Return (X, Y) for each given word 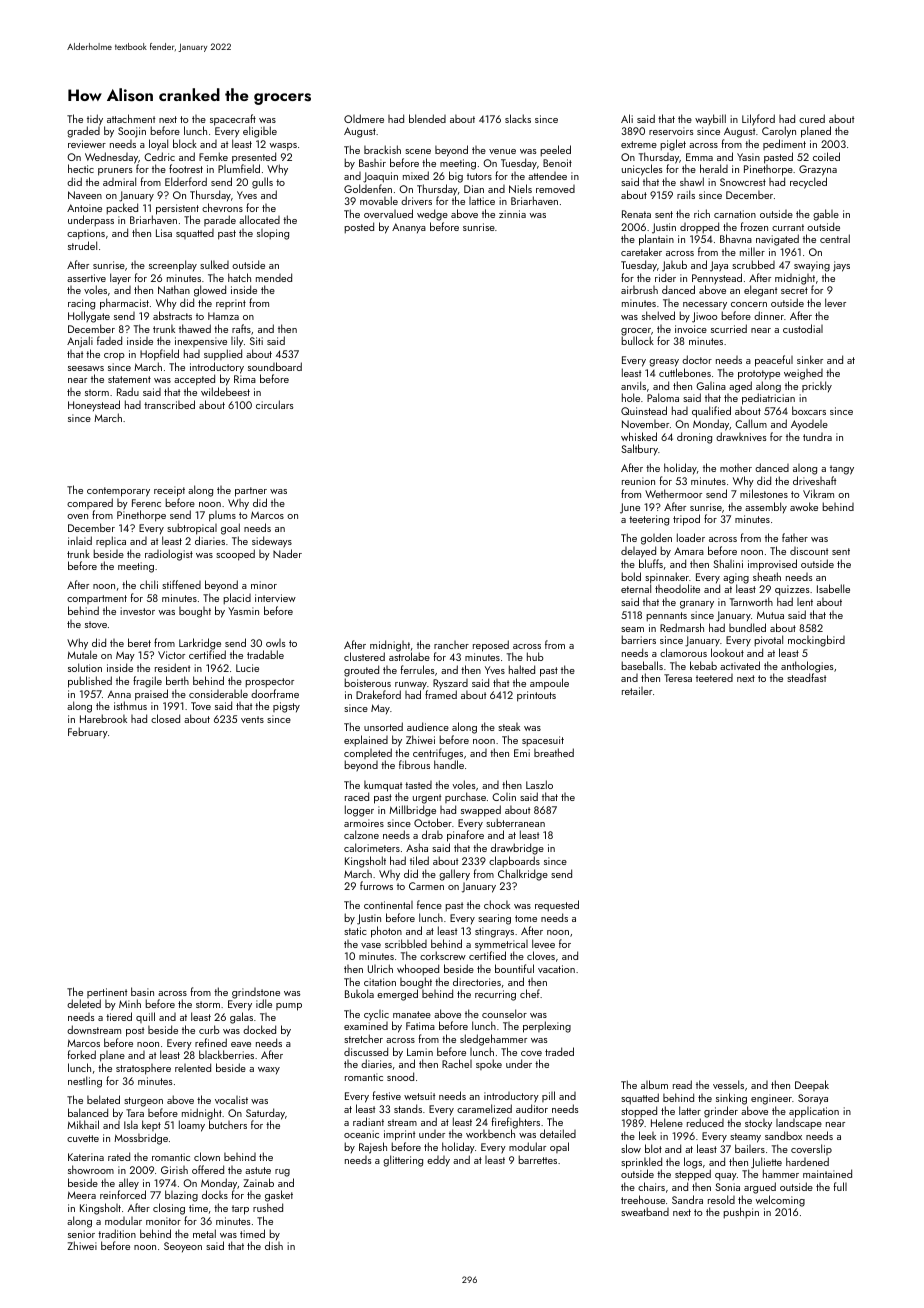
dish (274, 1245)
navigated (777, 240)
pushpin (741, 1213)
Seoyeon (183, 1247)
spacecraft (233, 120)
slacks (518, 118)
